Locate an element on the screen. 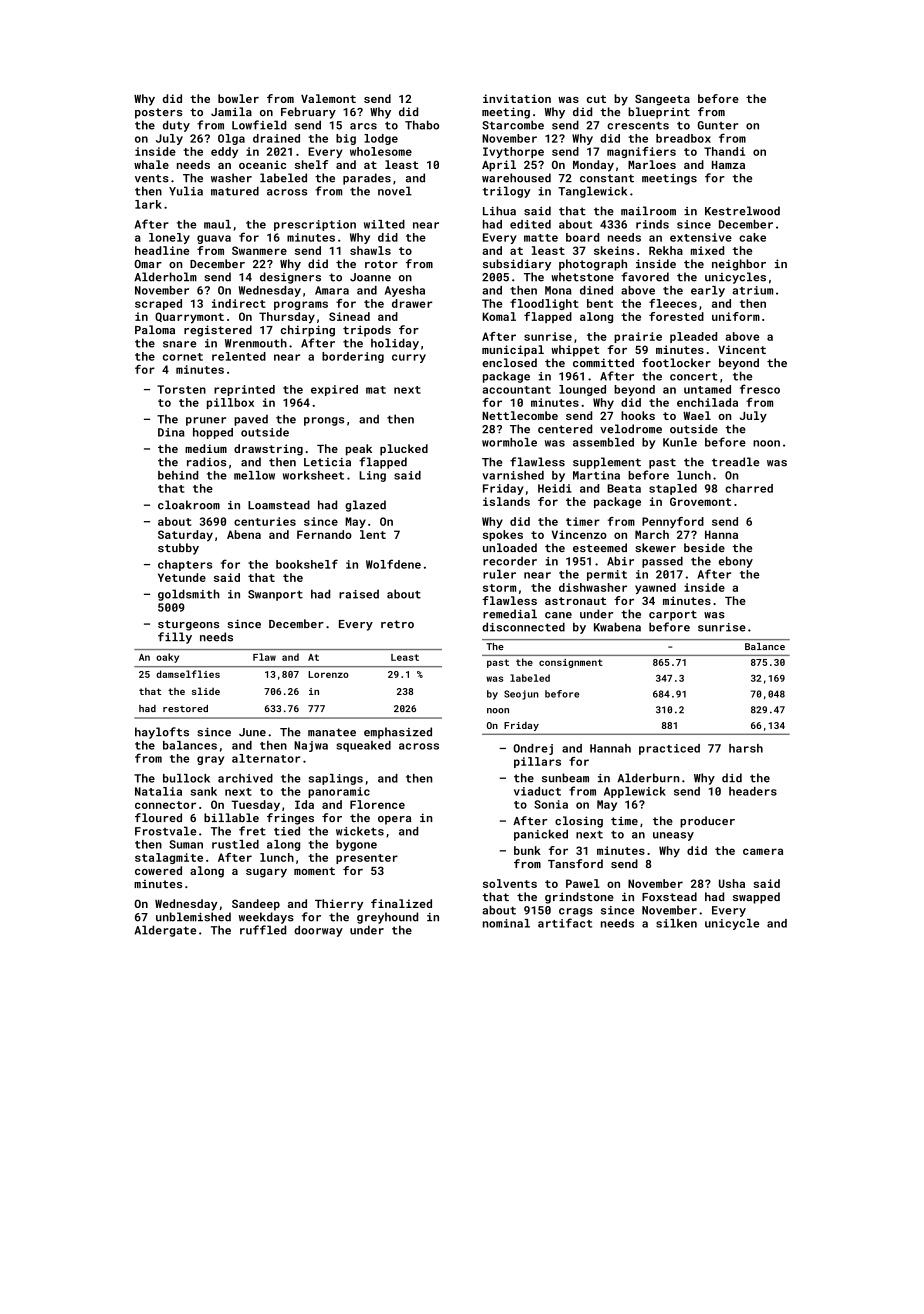 The height and width of the screenshot is (1314, 924). practiced is located at coordinates (669, 749).
